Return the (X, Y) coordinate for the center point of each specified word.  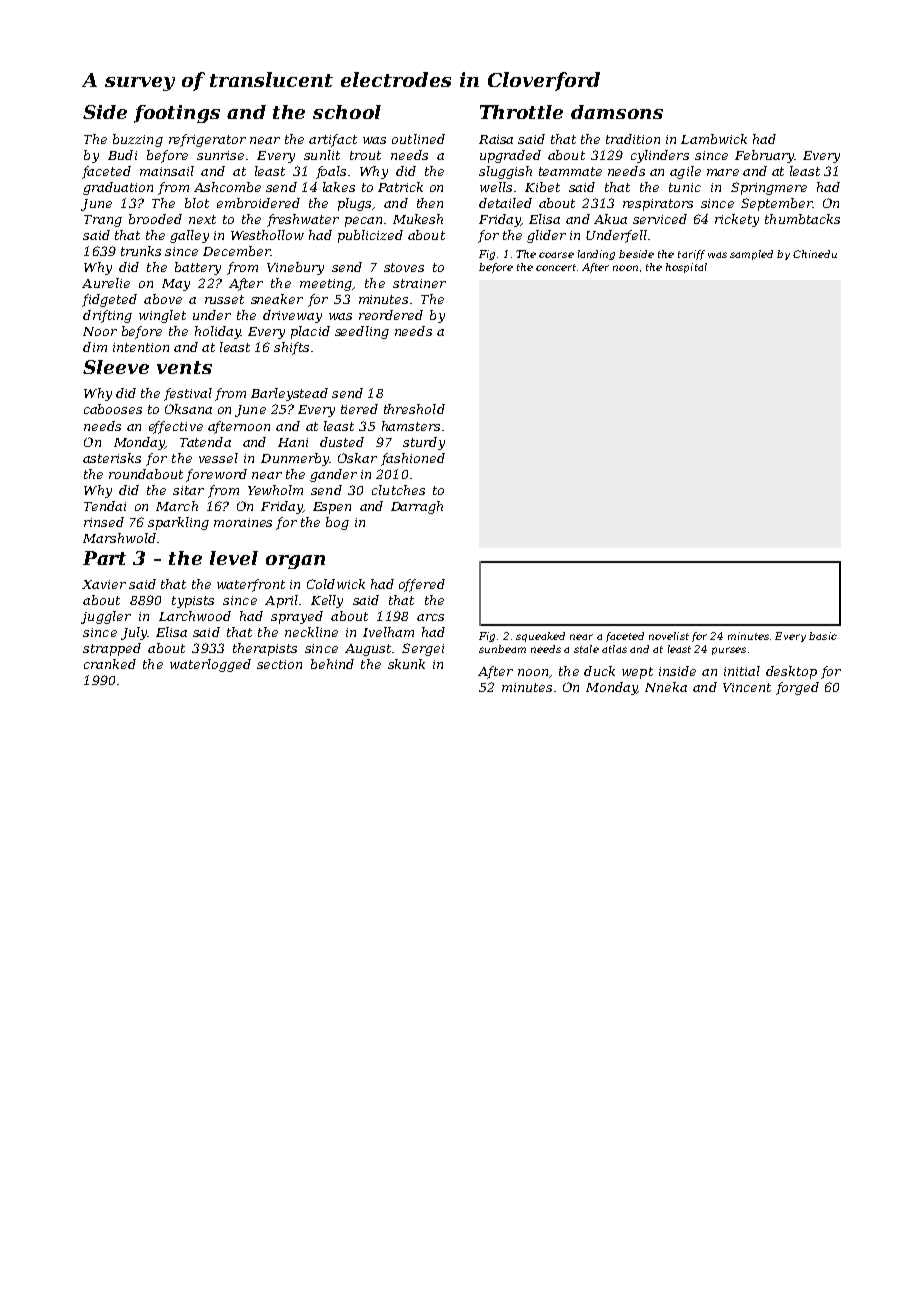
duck (599, 671)
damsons (617, 112)
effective (176, 427)
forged (797, 688)
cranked (110, 664)
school (347, 112)
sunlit (322, 155)
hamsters (411, 426)
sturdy (424, 443)
